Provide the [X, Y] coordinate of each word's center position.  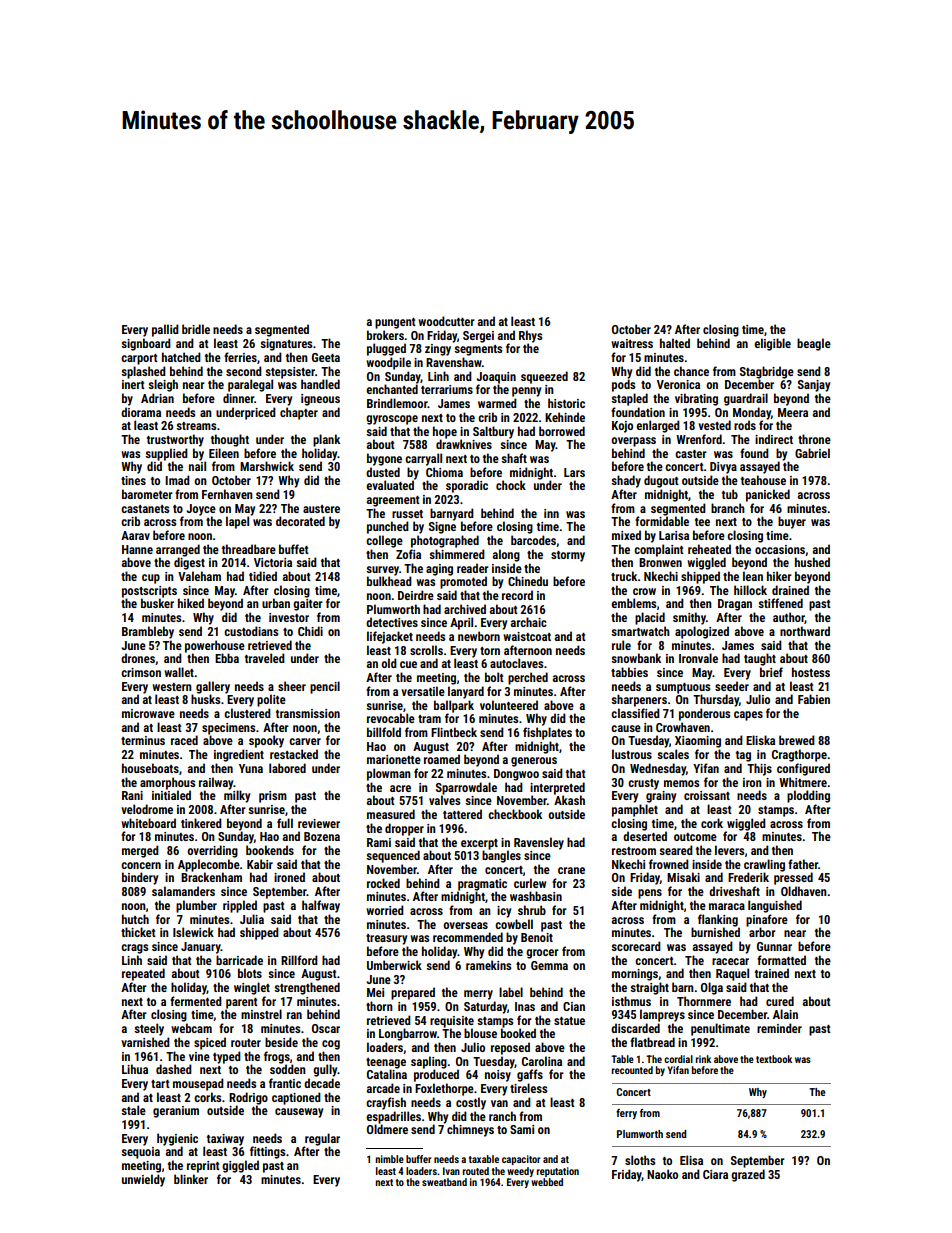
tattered [462, 814]
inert [133, 384]
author [789, 618]
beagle [814, 344]
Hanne [137, 549]
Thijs [759, 769]
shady [626, 481]
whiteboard [148, 823]
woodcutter [446, 321]
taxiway [225, 1140]
